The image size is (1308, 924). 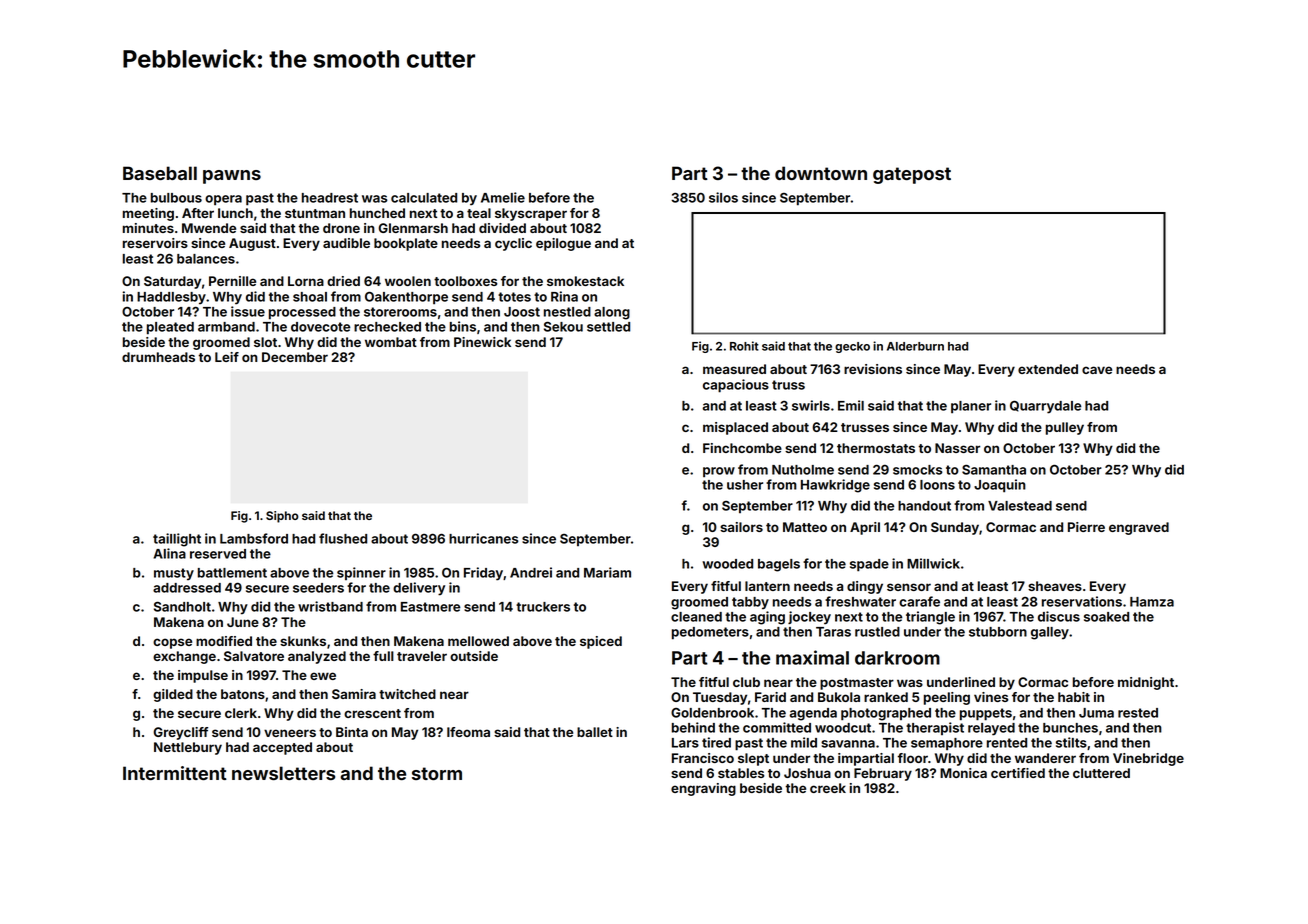 I want to click on extended, so click(x=1048, y=369).
